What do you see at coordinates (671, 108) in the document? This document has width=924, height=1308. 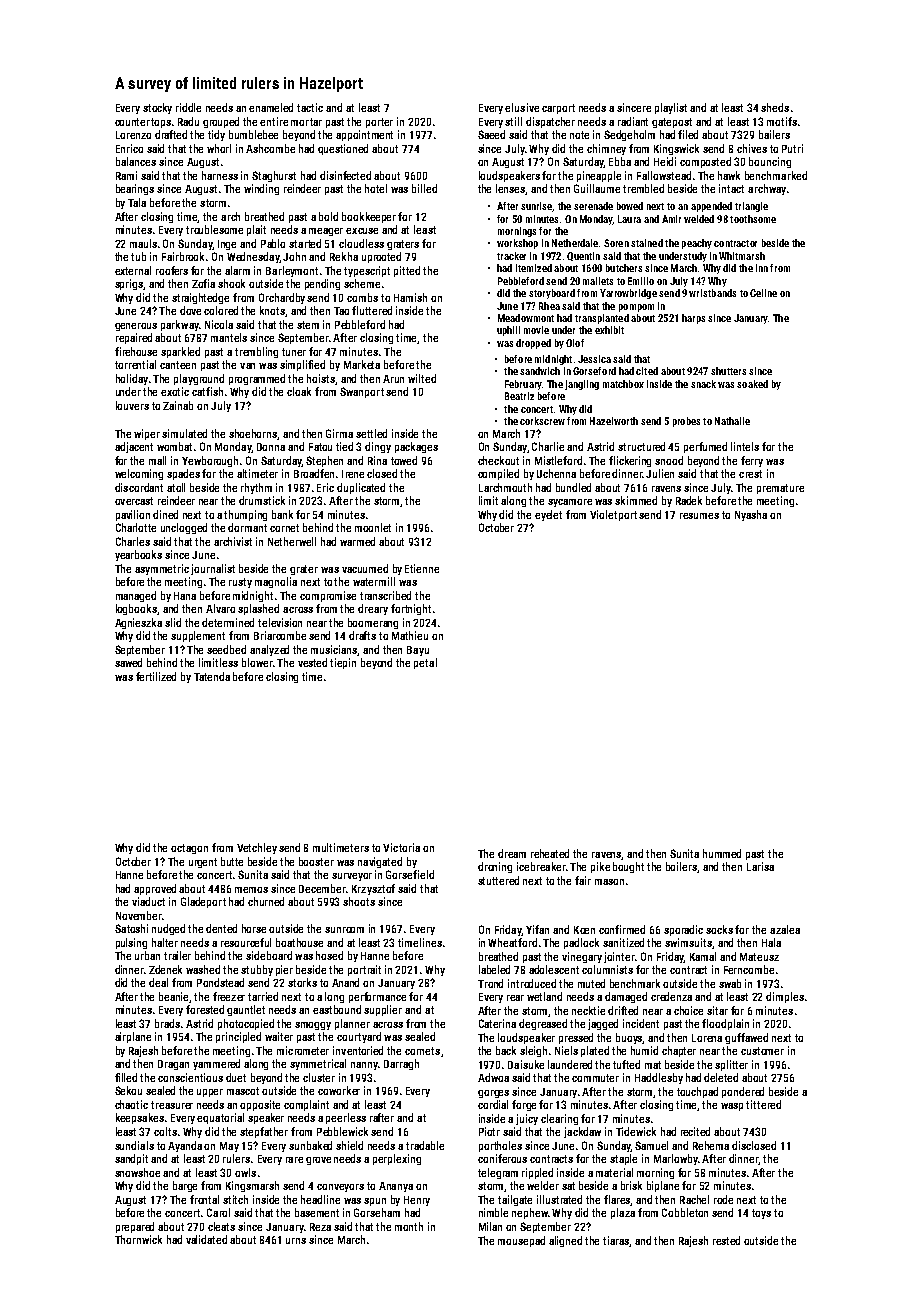 I see `playlist` at bounding box center [671, 108].
